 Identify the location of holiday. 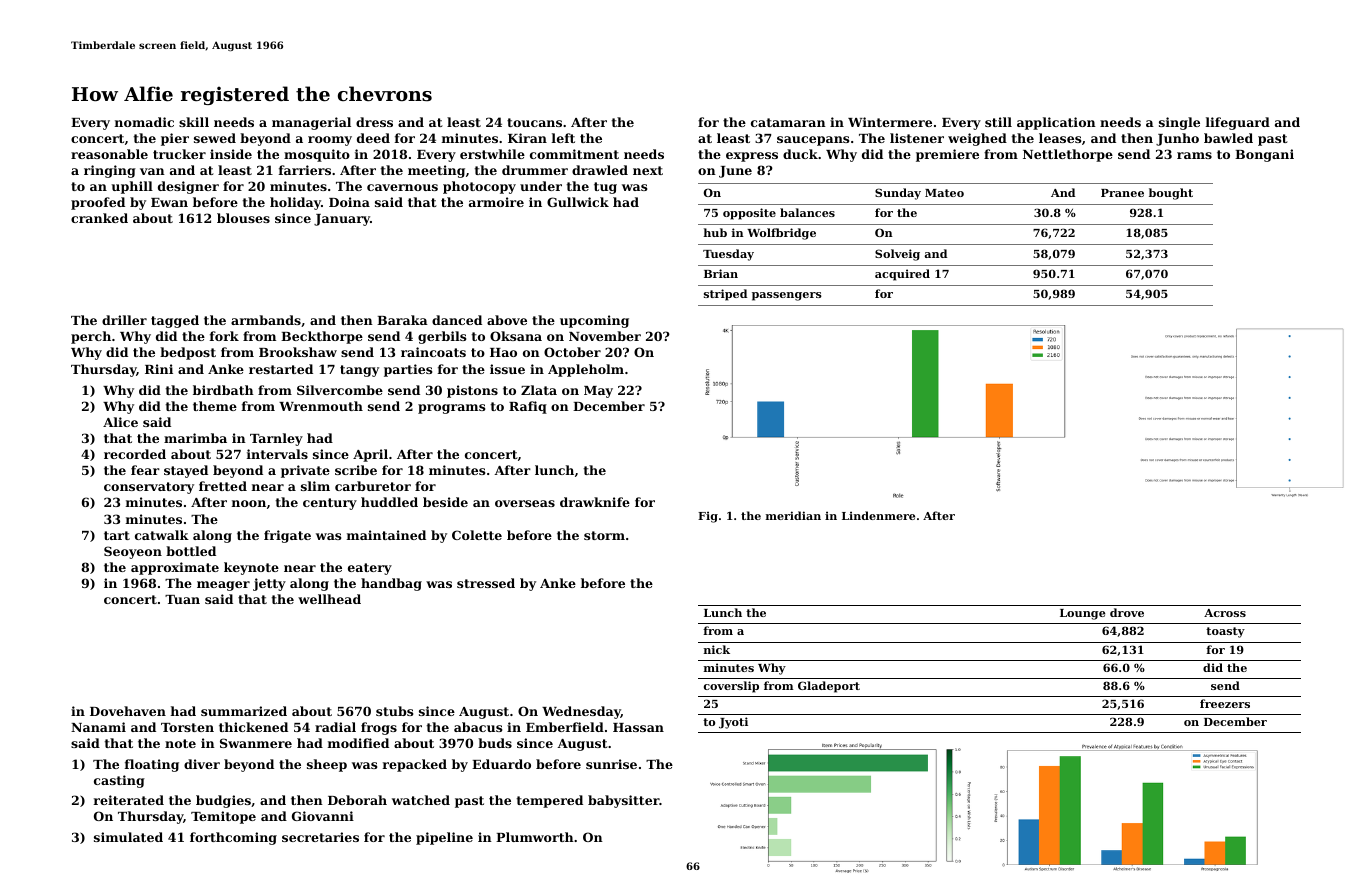
(295, 203).
